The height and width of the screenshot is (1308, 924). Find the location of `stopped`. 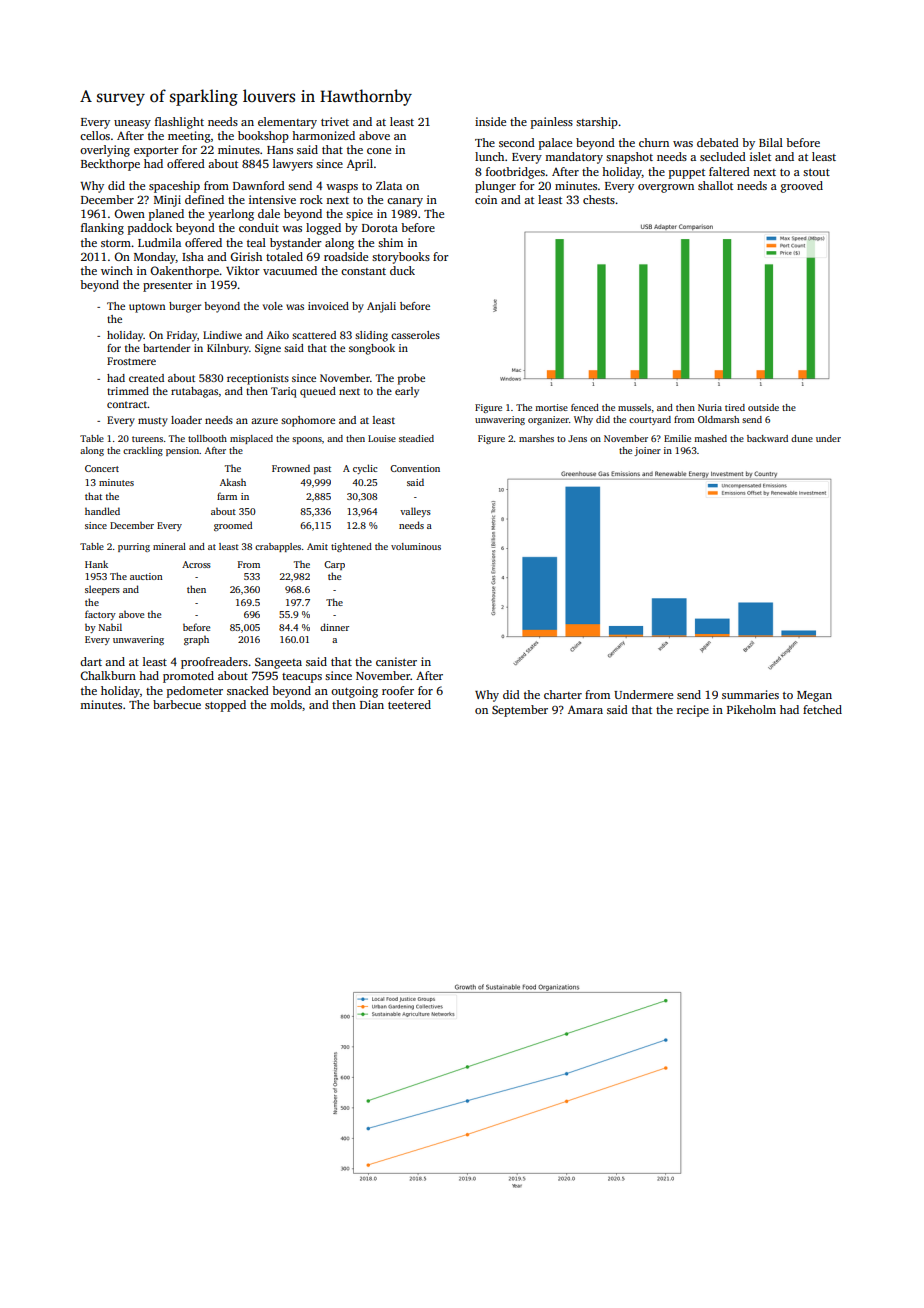

stopped is located at coordinates (225, 706).
